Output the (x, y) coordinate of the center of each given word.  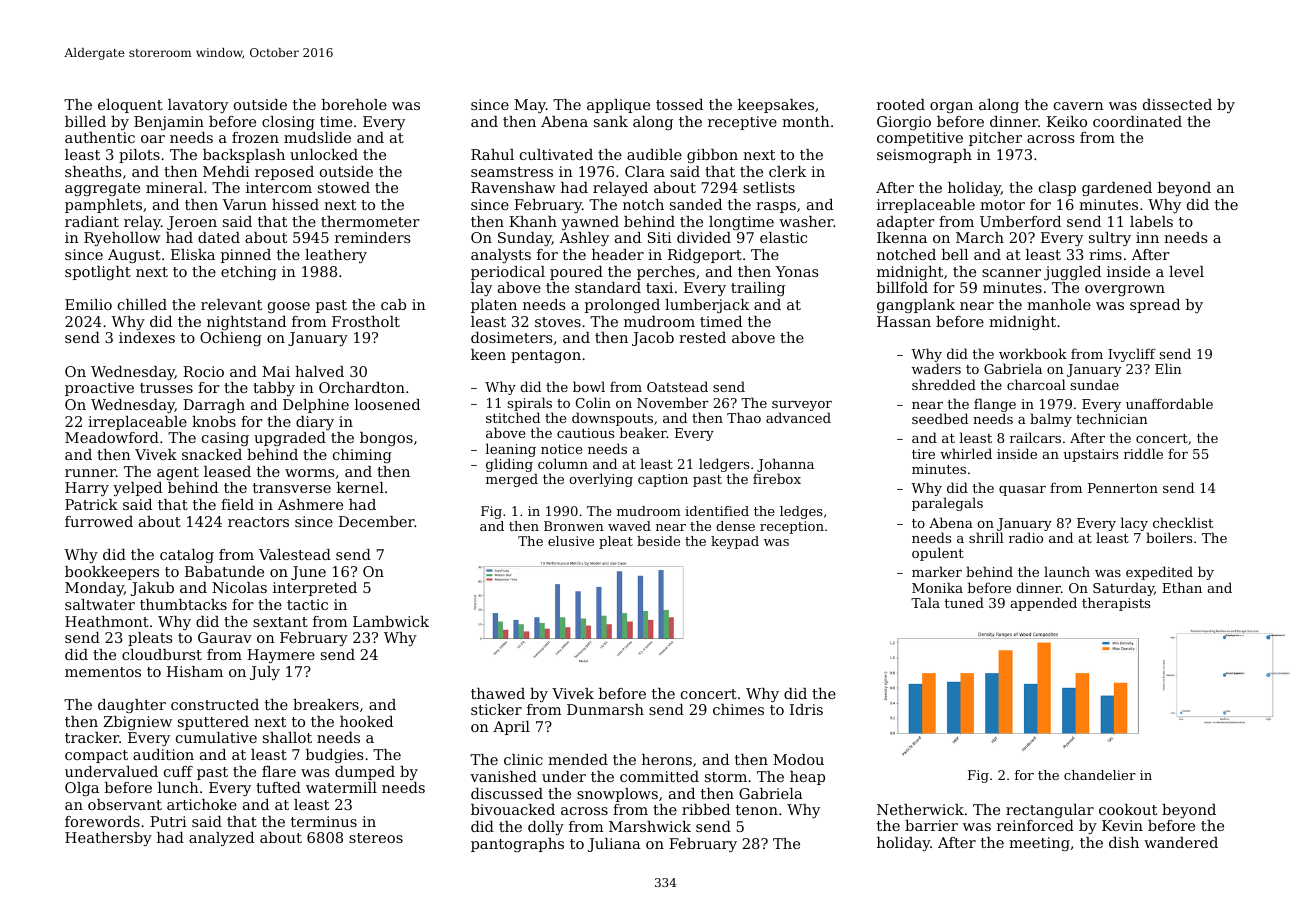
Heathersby (108, 839)
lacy (1134, 524)
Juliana (614, 845)
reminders (372, 237)
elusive (571, 541)
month (806, 121)
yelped (137, 489)
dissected (1177, 104)
